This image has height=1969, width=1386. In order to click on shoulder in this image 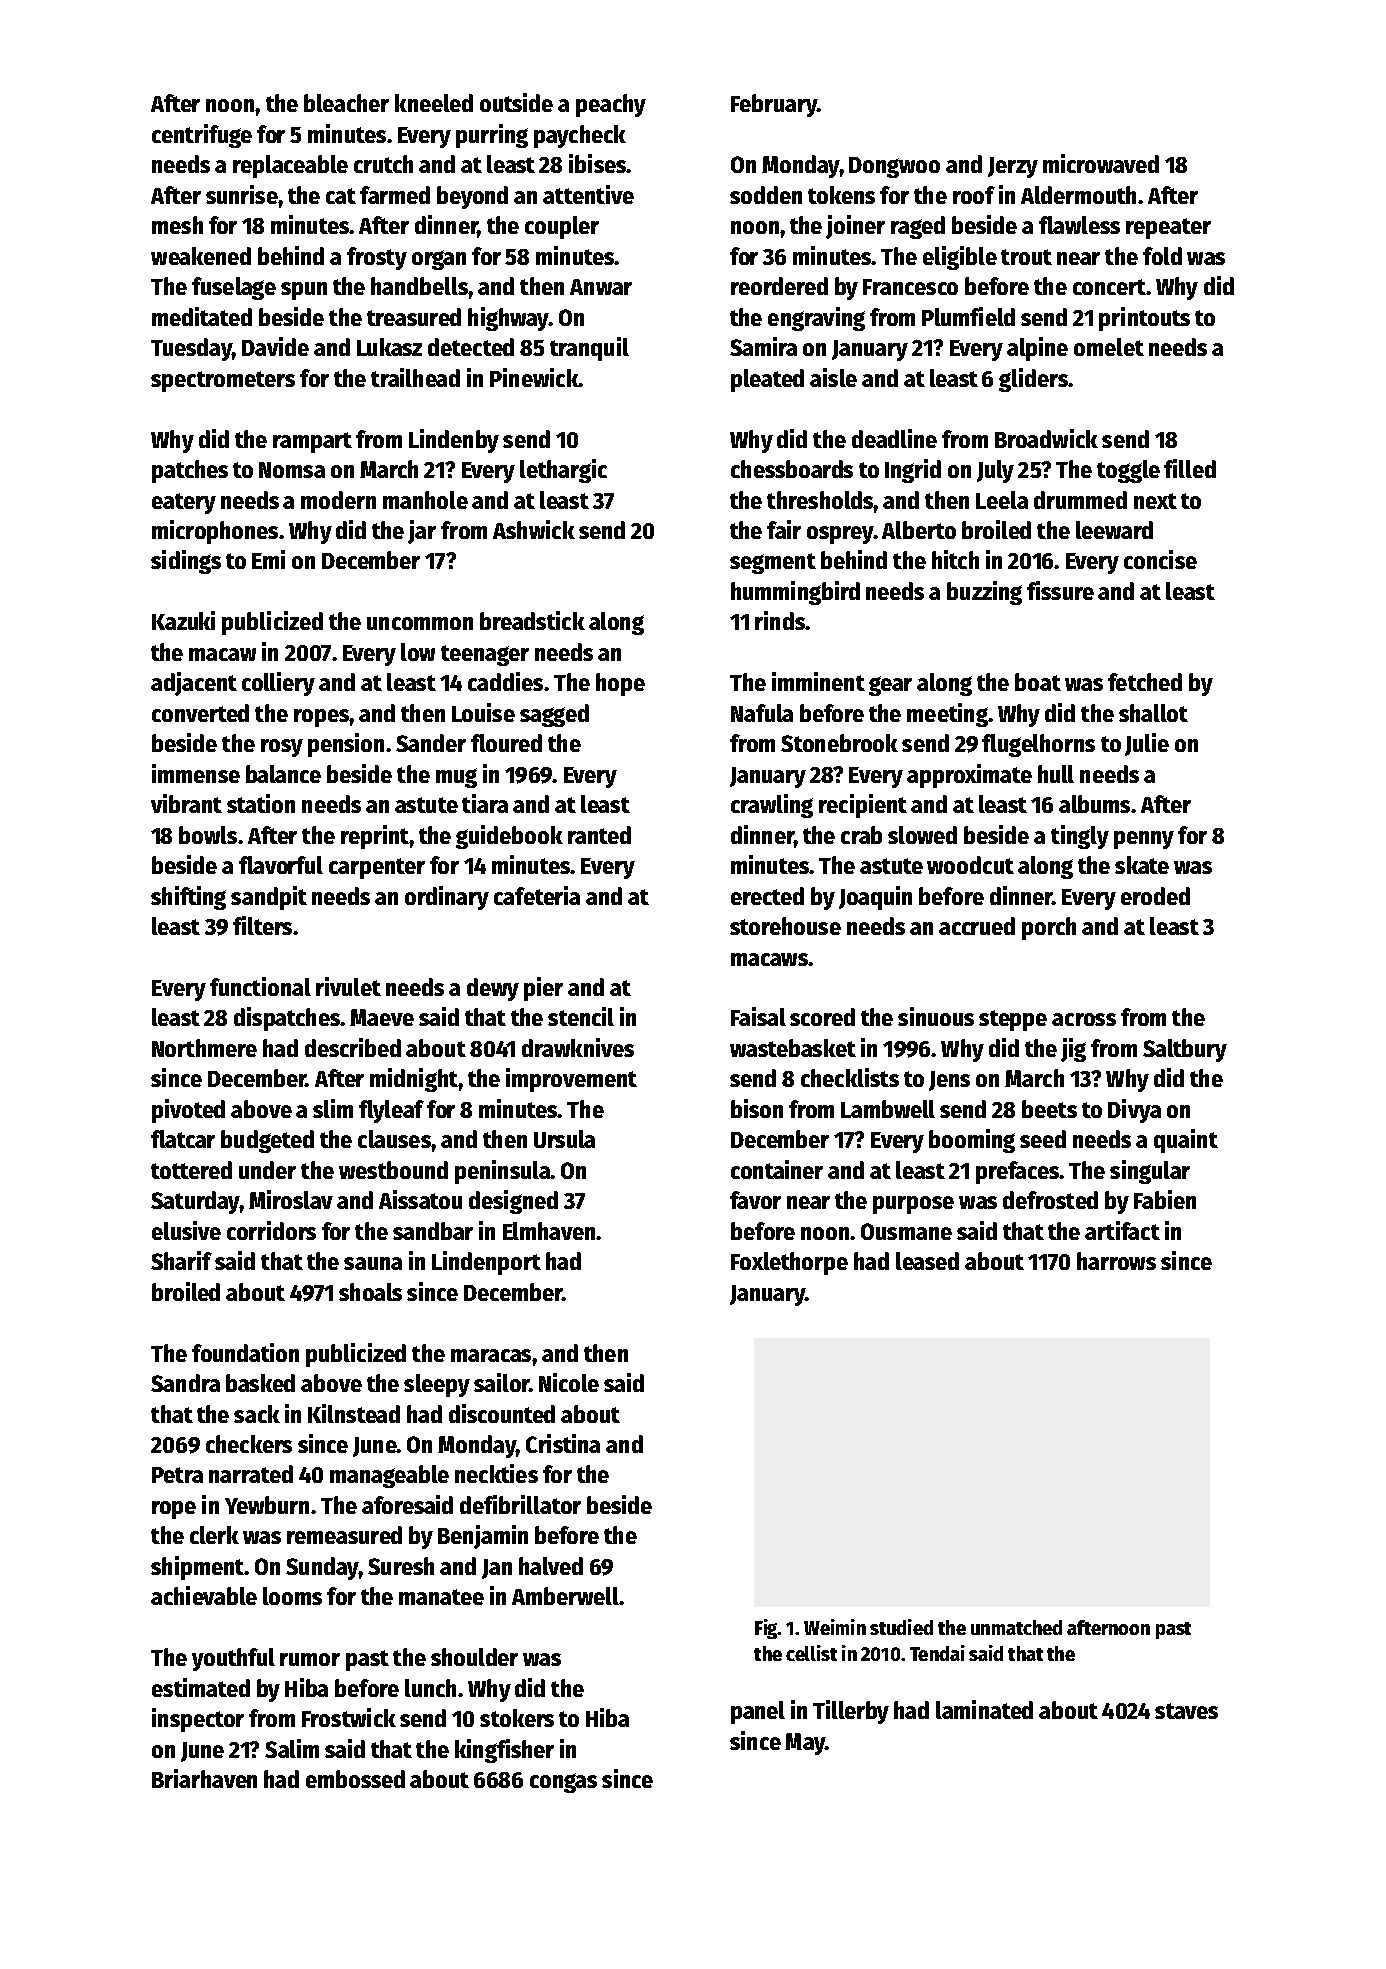, I will do `click(474, 1657)`.
